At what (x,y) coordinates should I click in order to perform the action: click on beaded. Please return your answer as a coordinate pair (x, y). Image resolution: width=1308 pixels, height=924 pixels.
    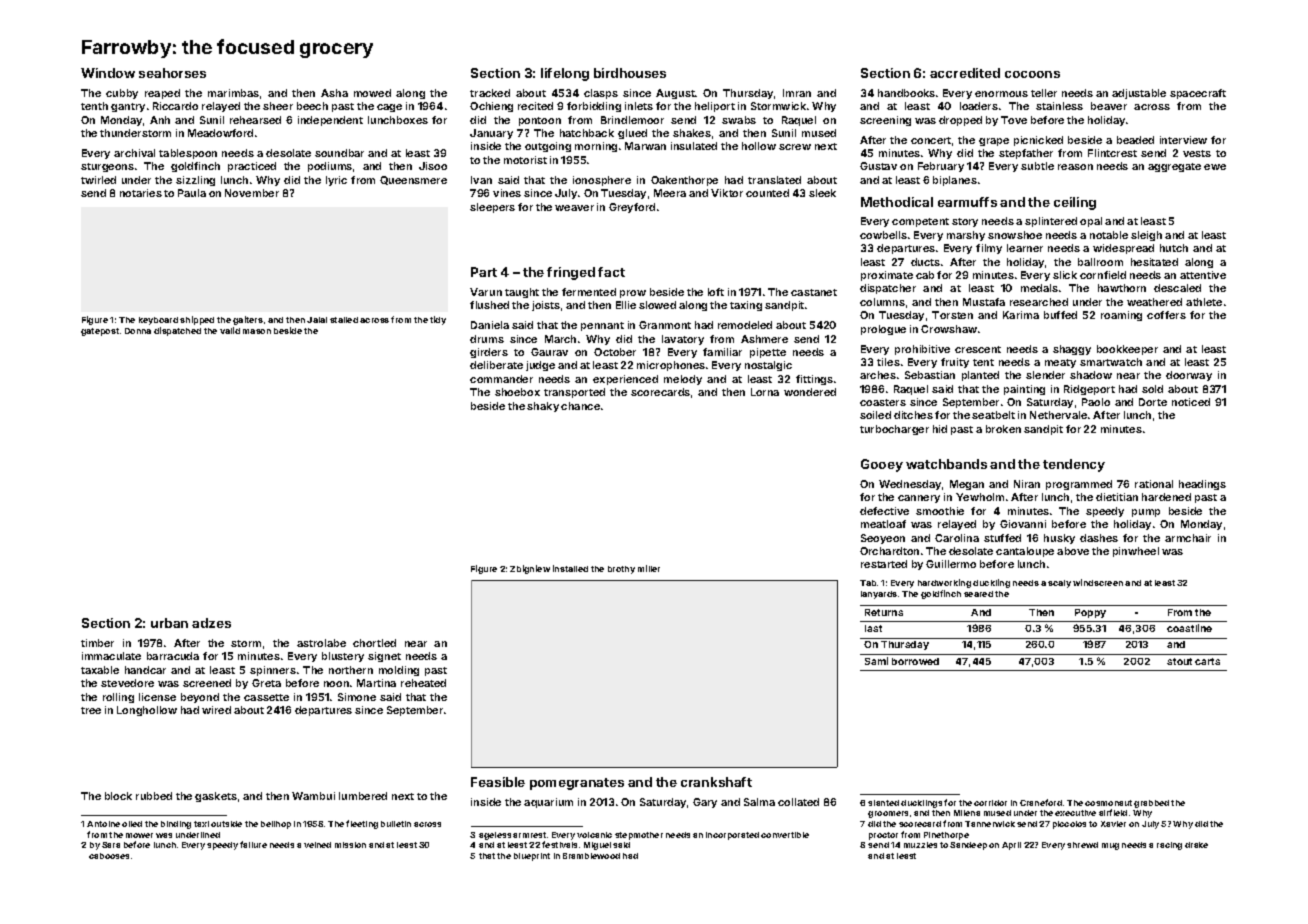
    Looking at the image, I should click on (1135, 140).
